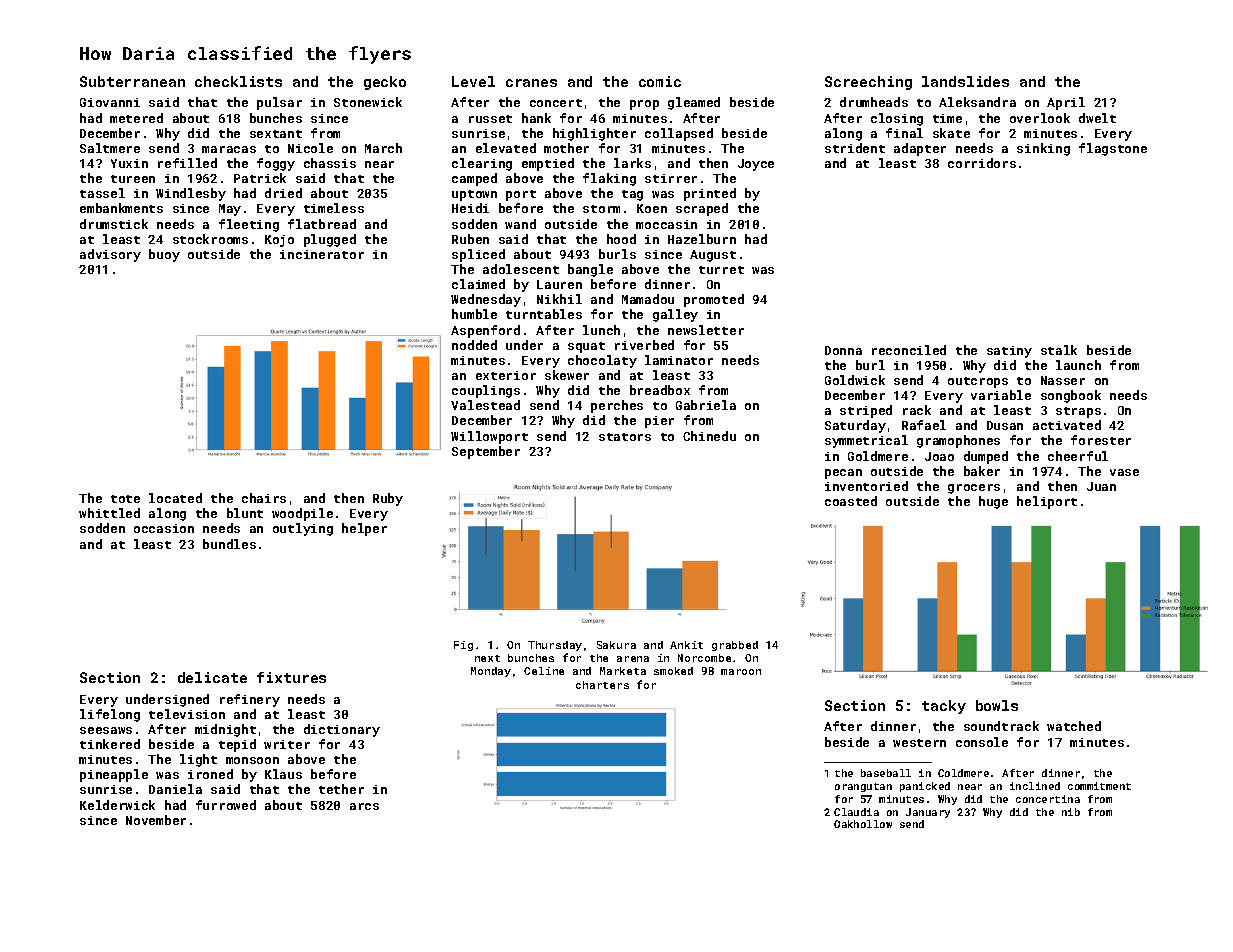  Describe the element at coordinates (993, 502) in the screenshot. I see `huge` at that location.
